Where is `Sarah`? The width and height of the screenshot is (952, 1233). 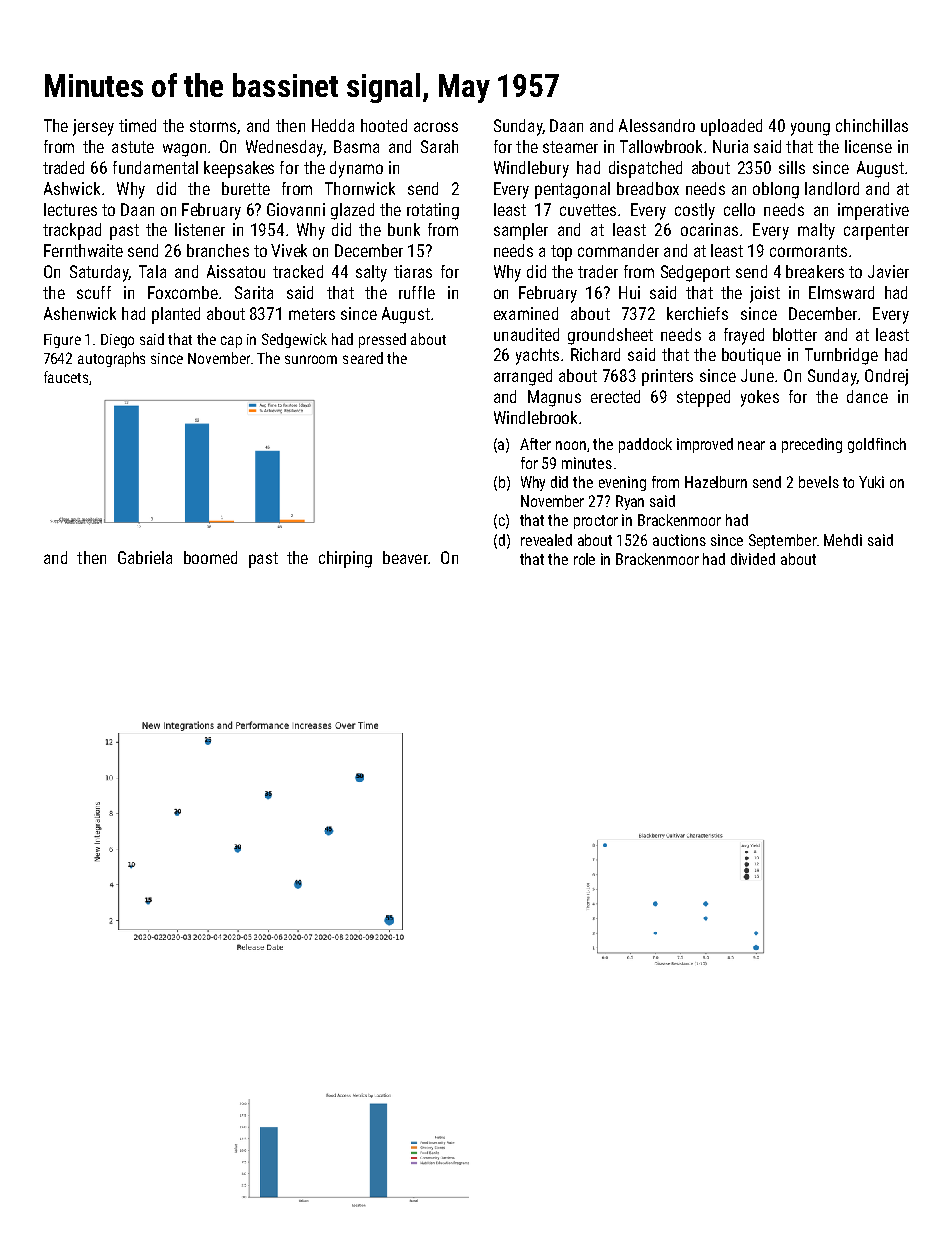
Sarah is located at coordinates (439, 146).
